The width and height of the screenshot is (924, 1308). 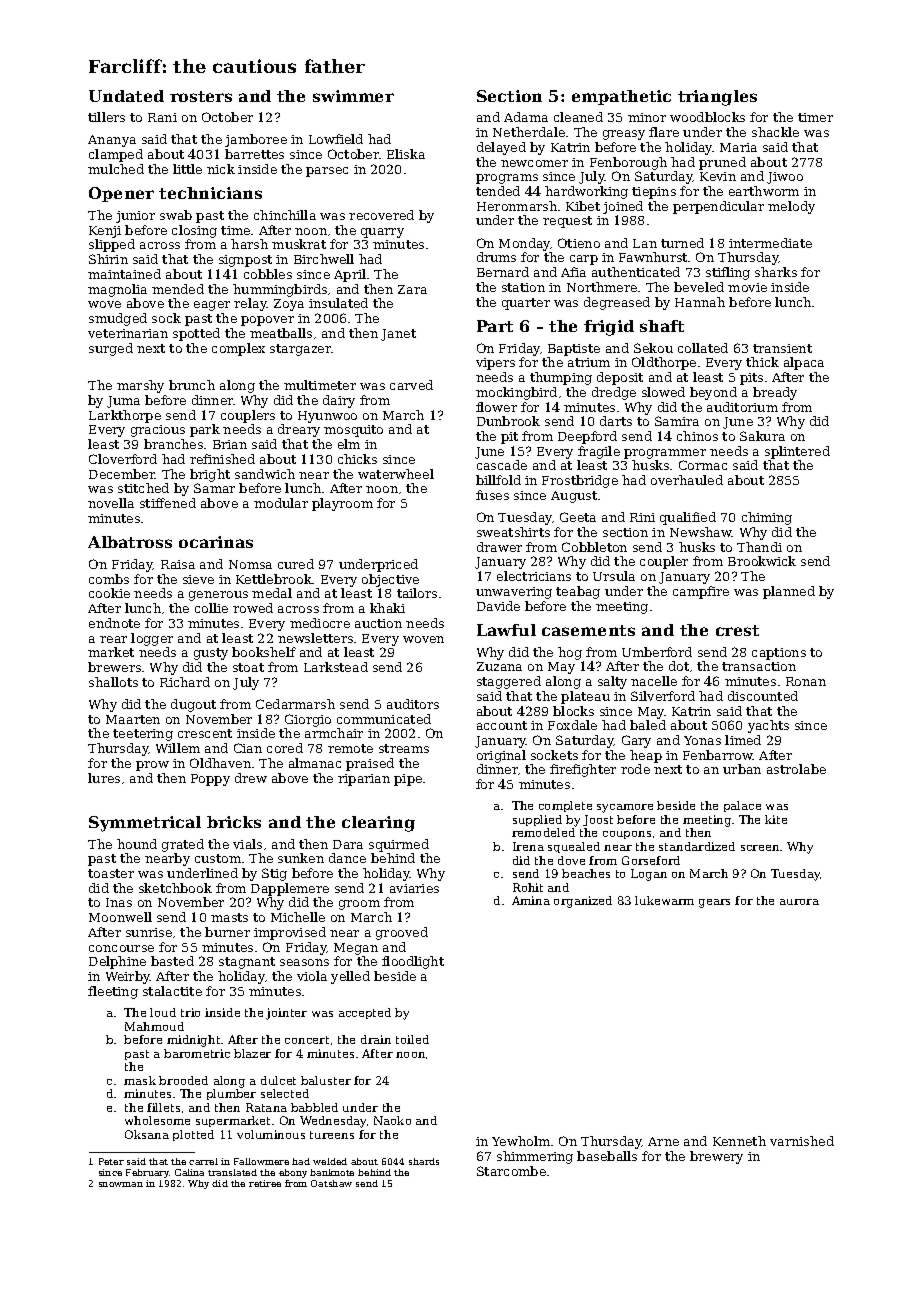 What do you see at coordinates (293, 1173) in the screenshot?
I see `ebony` at bounding box center [293, 1173].
